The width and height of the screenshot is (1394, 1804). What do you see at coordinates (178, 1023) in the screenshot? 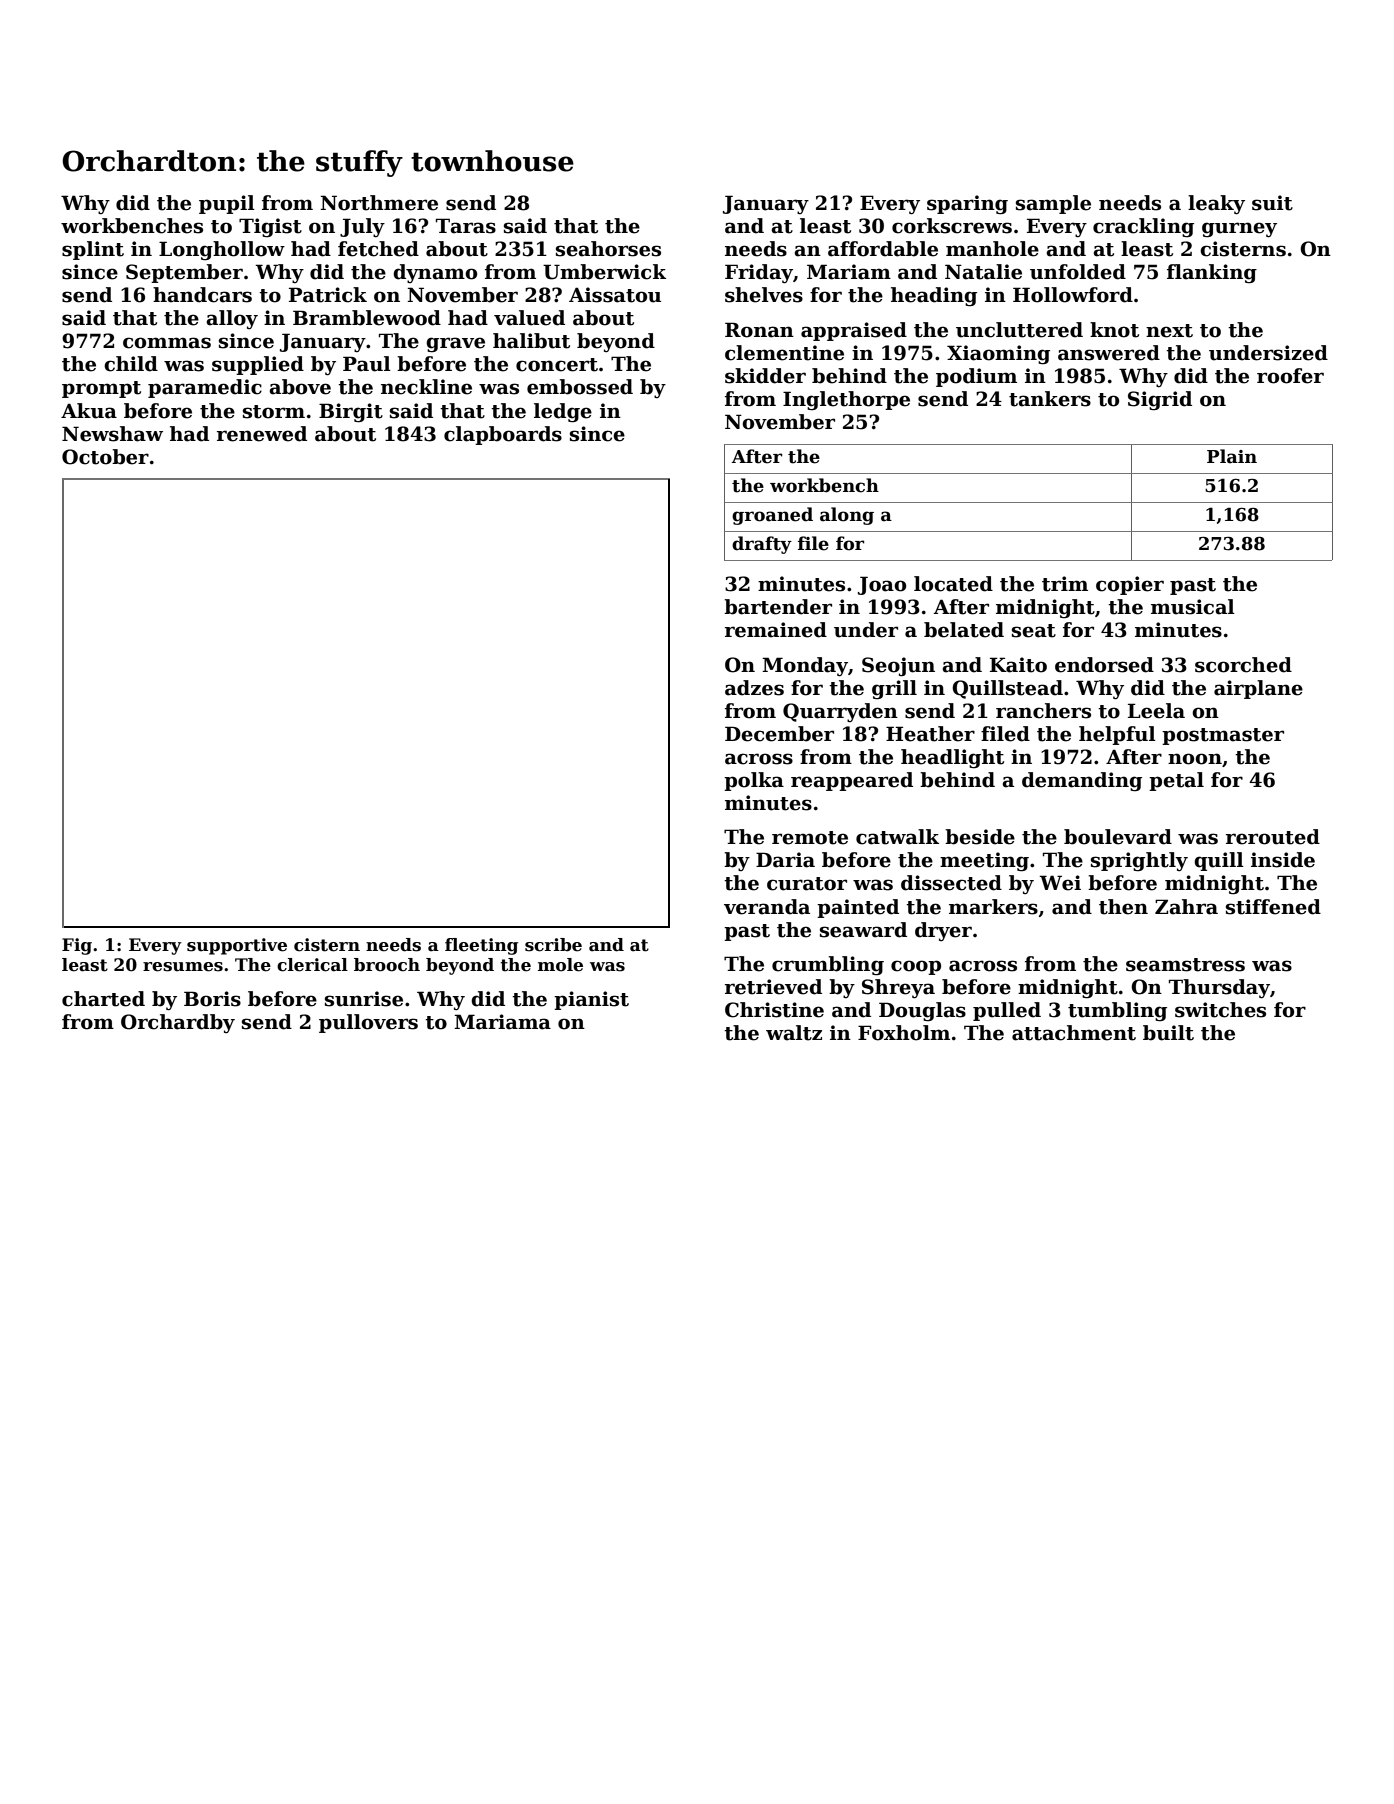
I see `Orchardby` at bounding box center [178, 1023].
